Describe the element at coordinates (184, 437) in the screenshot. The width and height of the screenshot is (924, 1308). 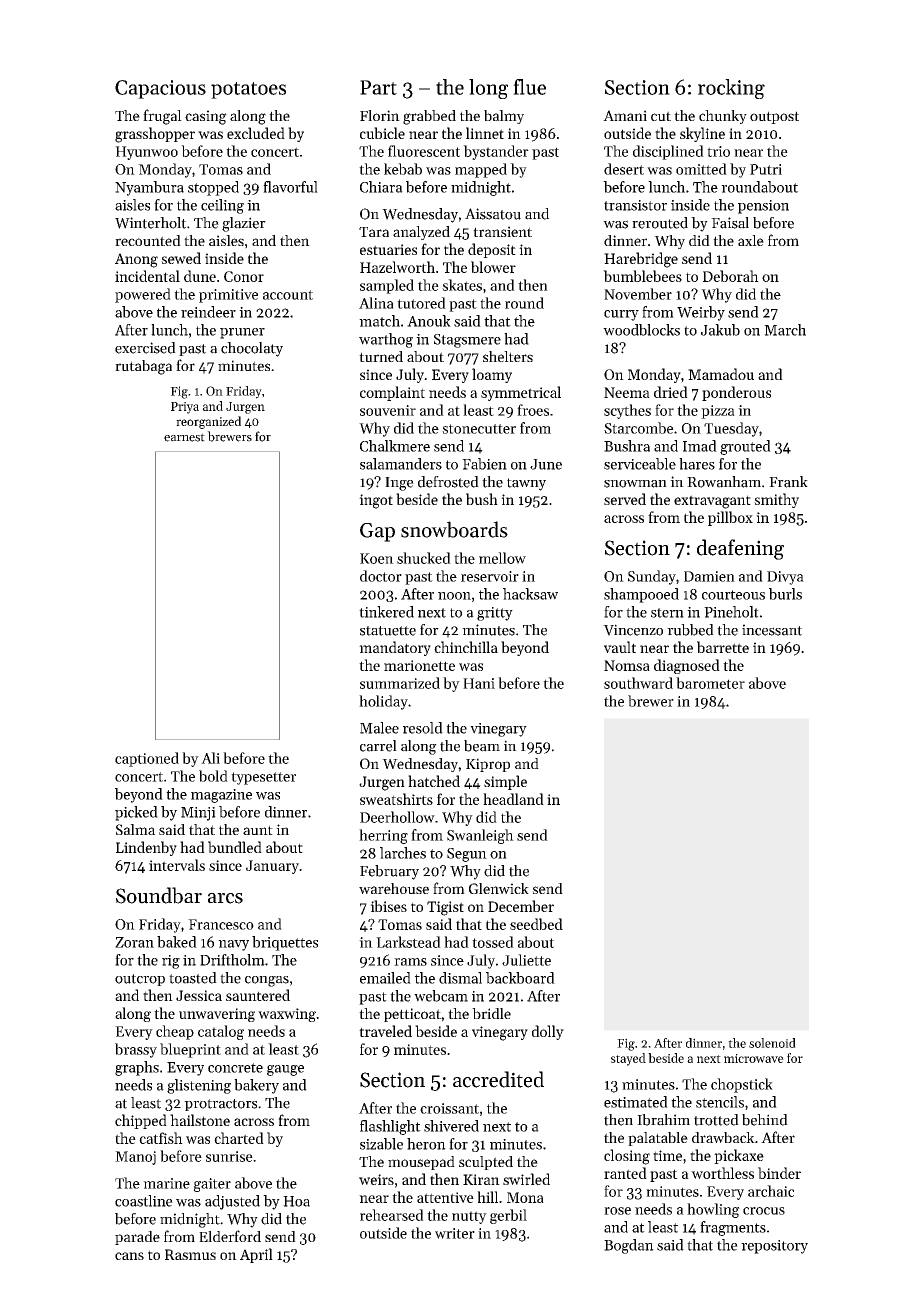
I see `earnest` at that location.
